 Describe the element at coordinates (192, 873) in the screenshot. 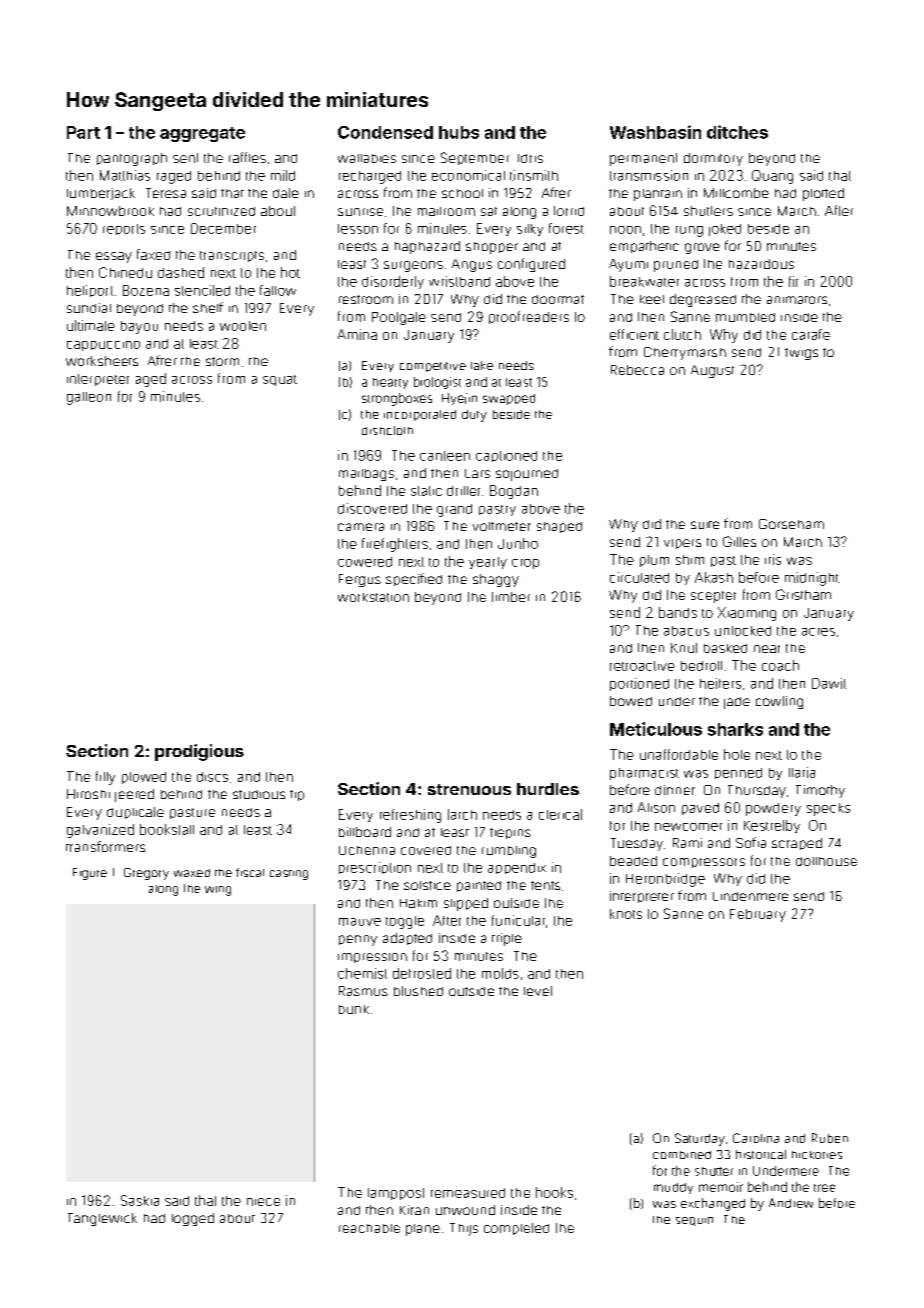

I see `waxed` at that location.
